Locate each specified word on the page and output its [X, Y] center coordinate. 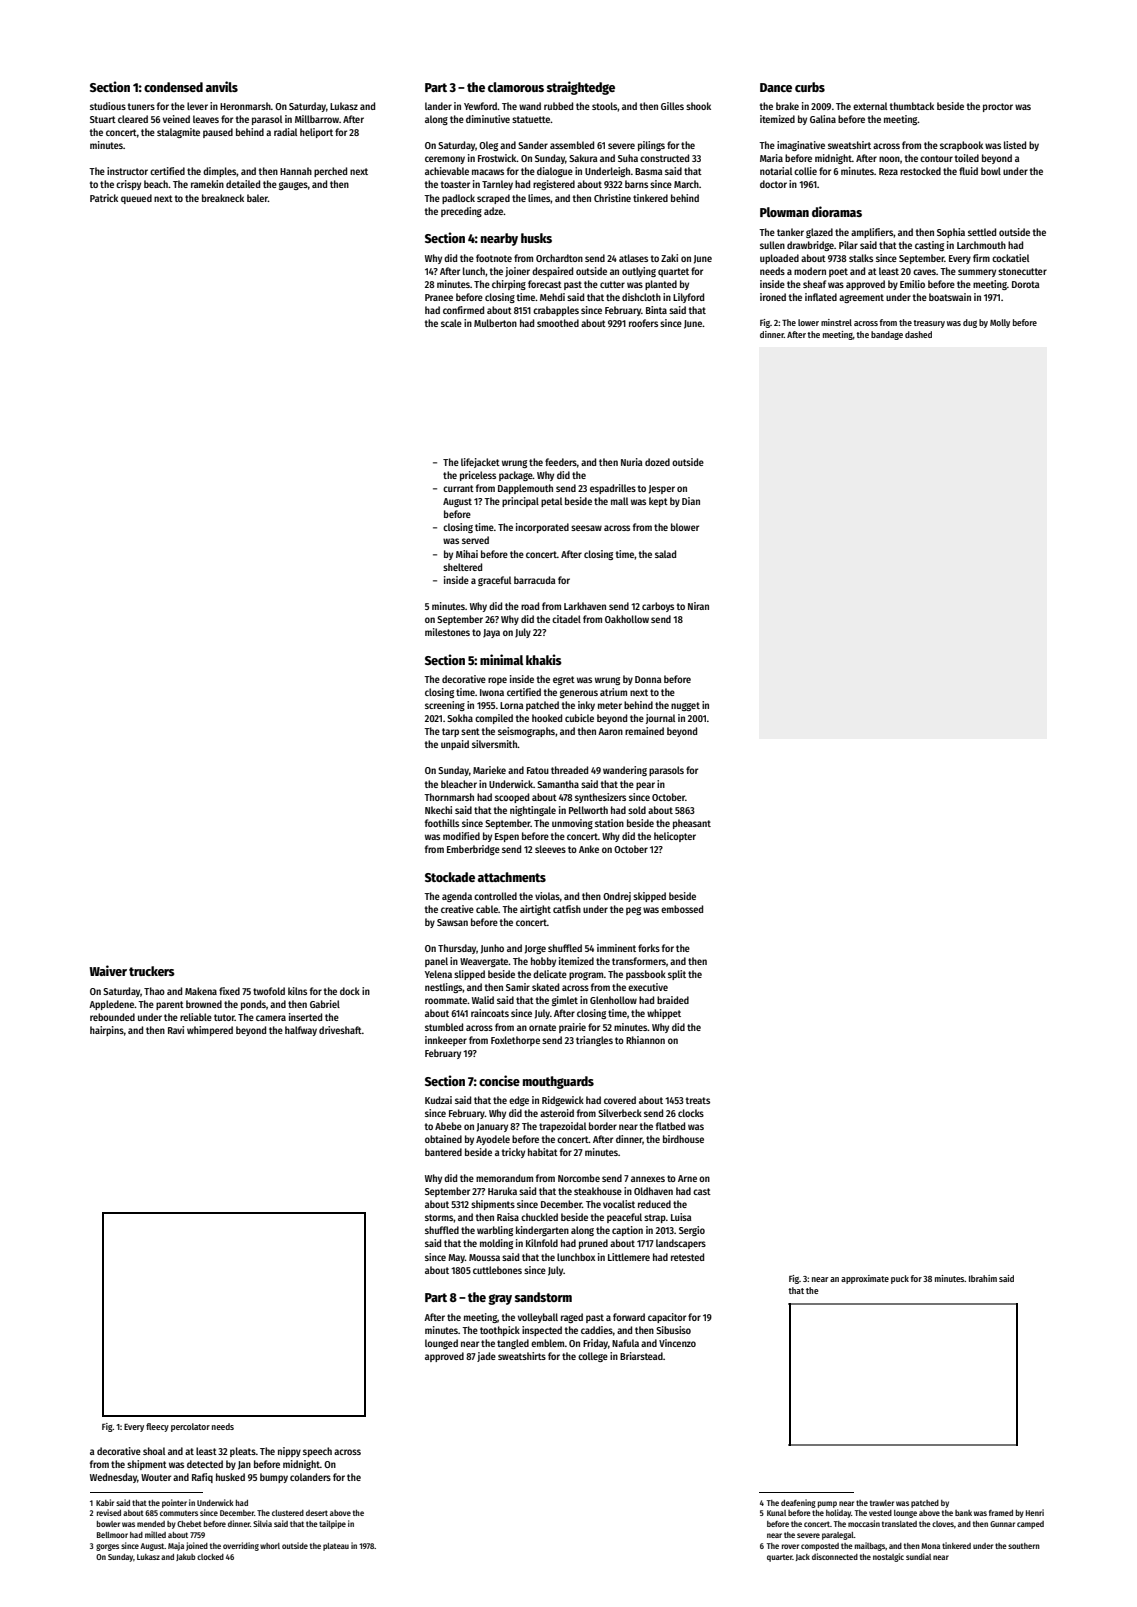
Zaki [669, 258]
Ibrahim [983, 1278]
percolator [190, 1427]
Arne [687, 1178]
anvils [222, 86]
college [593, 1357]
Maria [771, 158]
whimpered [210, 1031]
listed [1015, 145]
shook [698, 106]
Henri [1035, 1512]
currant [458, 488]
